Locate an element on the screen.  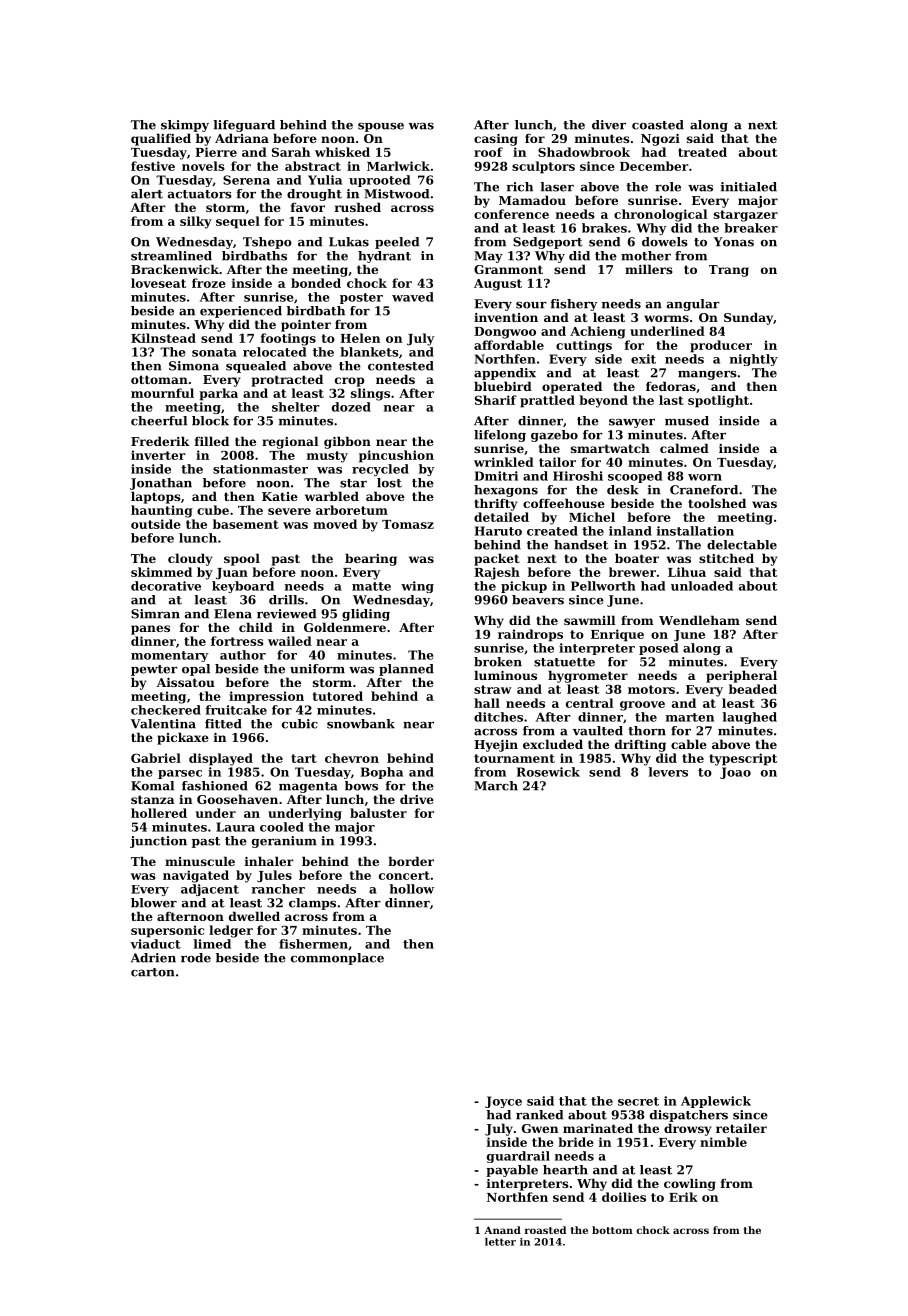
Gabriel is located at coordinates (156, 758).
